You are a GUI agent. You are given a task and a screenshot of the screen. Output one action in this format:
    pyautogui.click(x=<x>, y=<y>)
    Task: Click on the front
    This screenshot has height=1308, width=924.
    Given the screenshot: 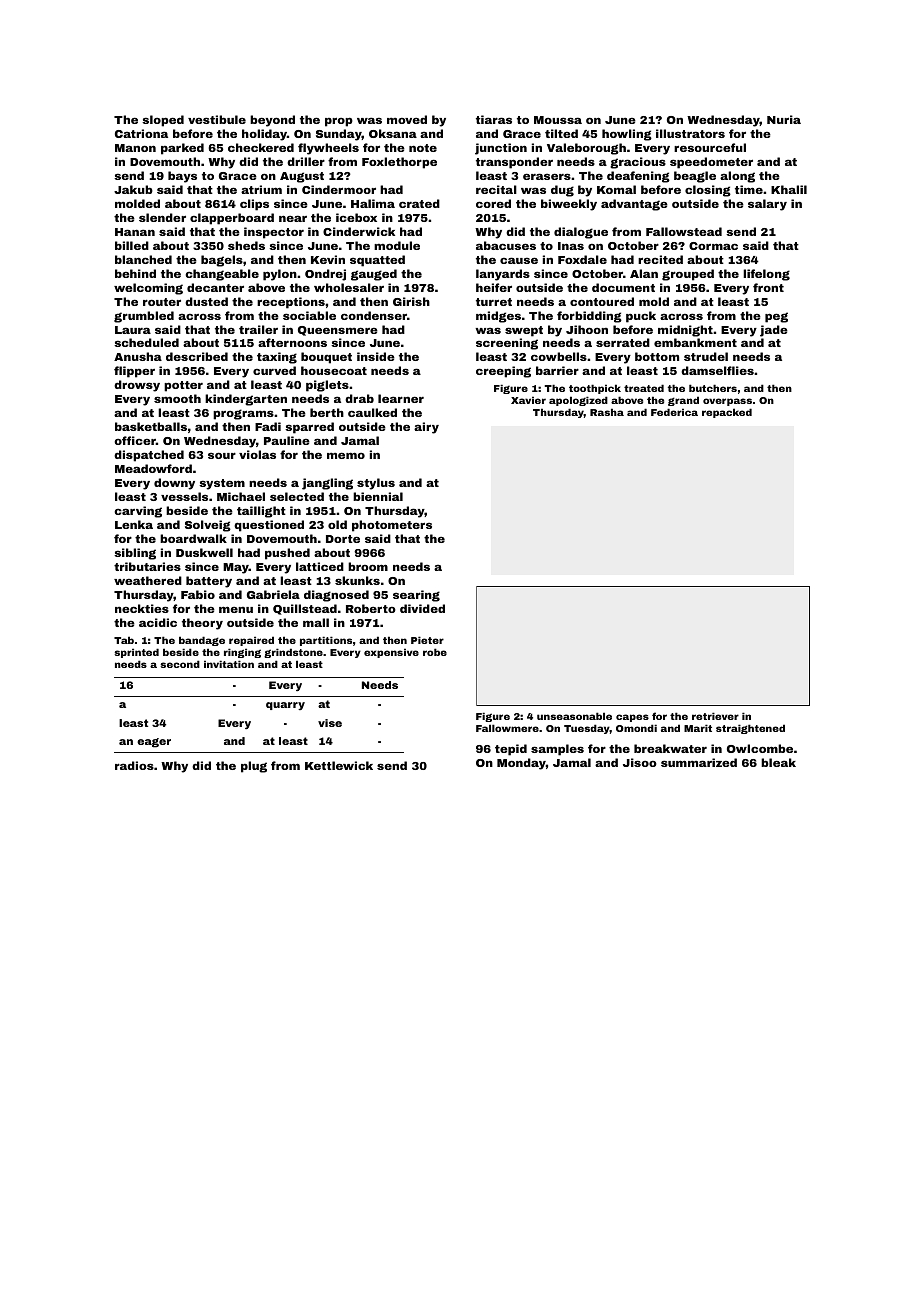 What is the action you would take?
    pyautogui.click(x=768, y=287)
